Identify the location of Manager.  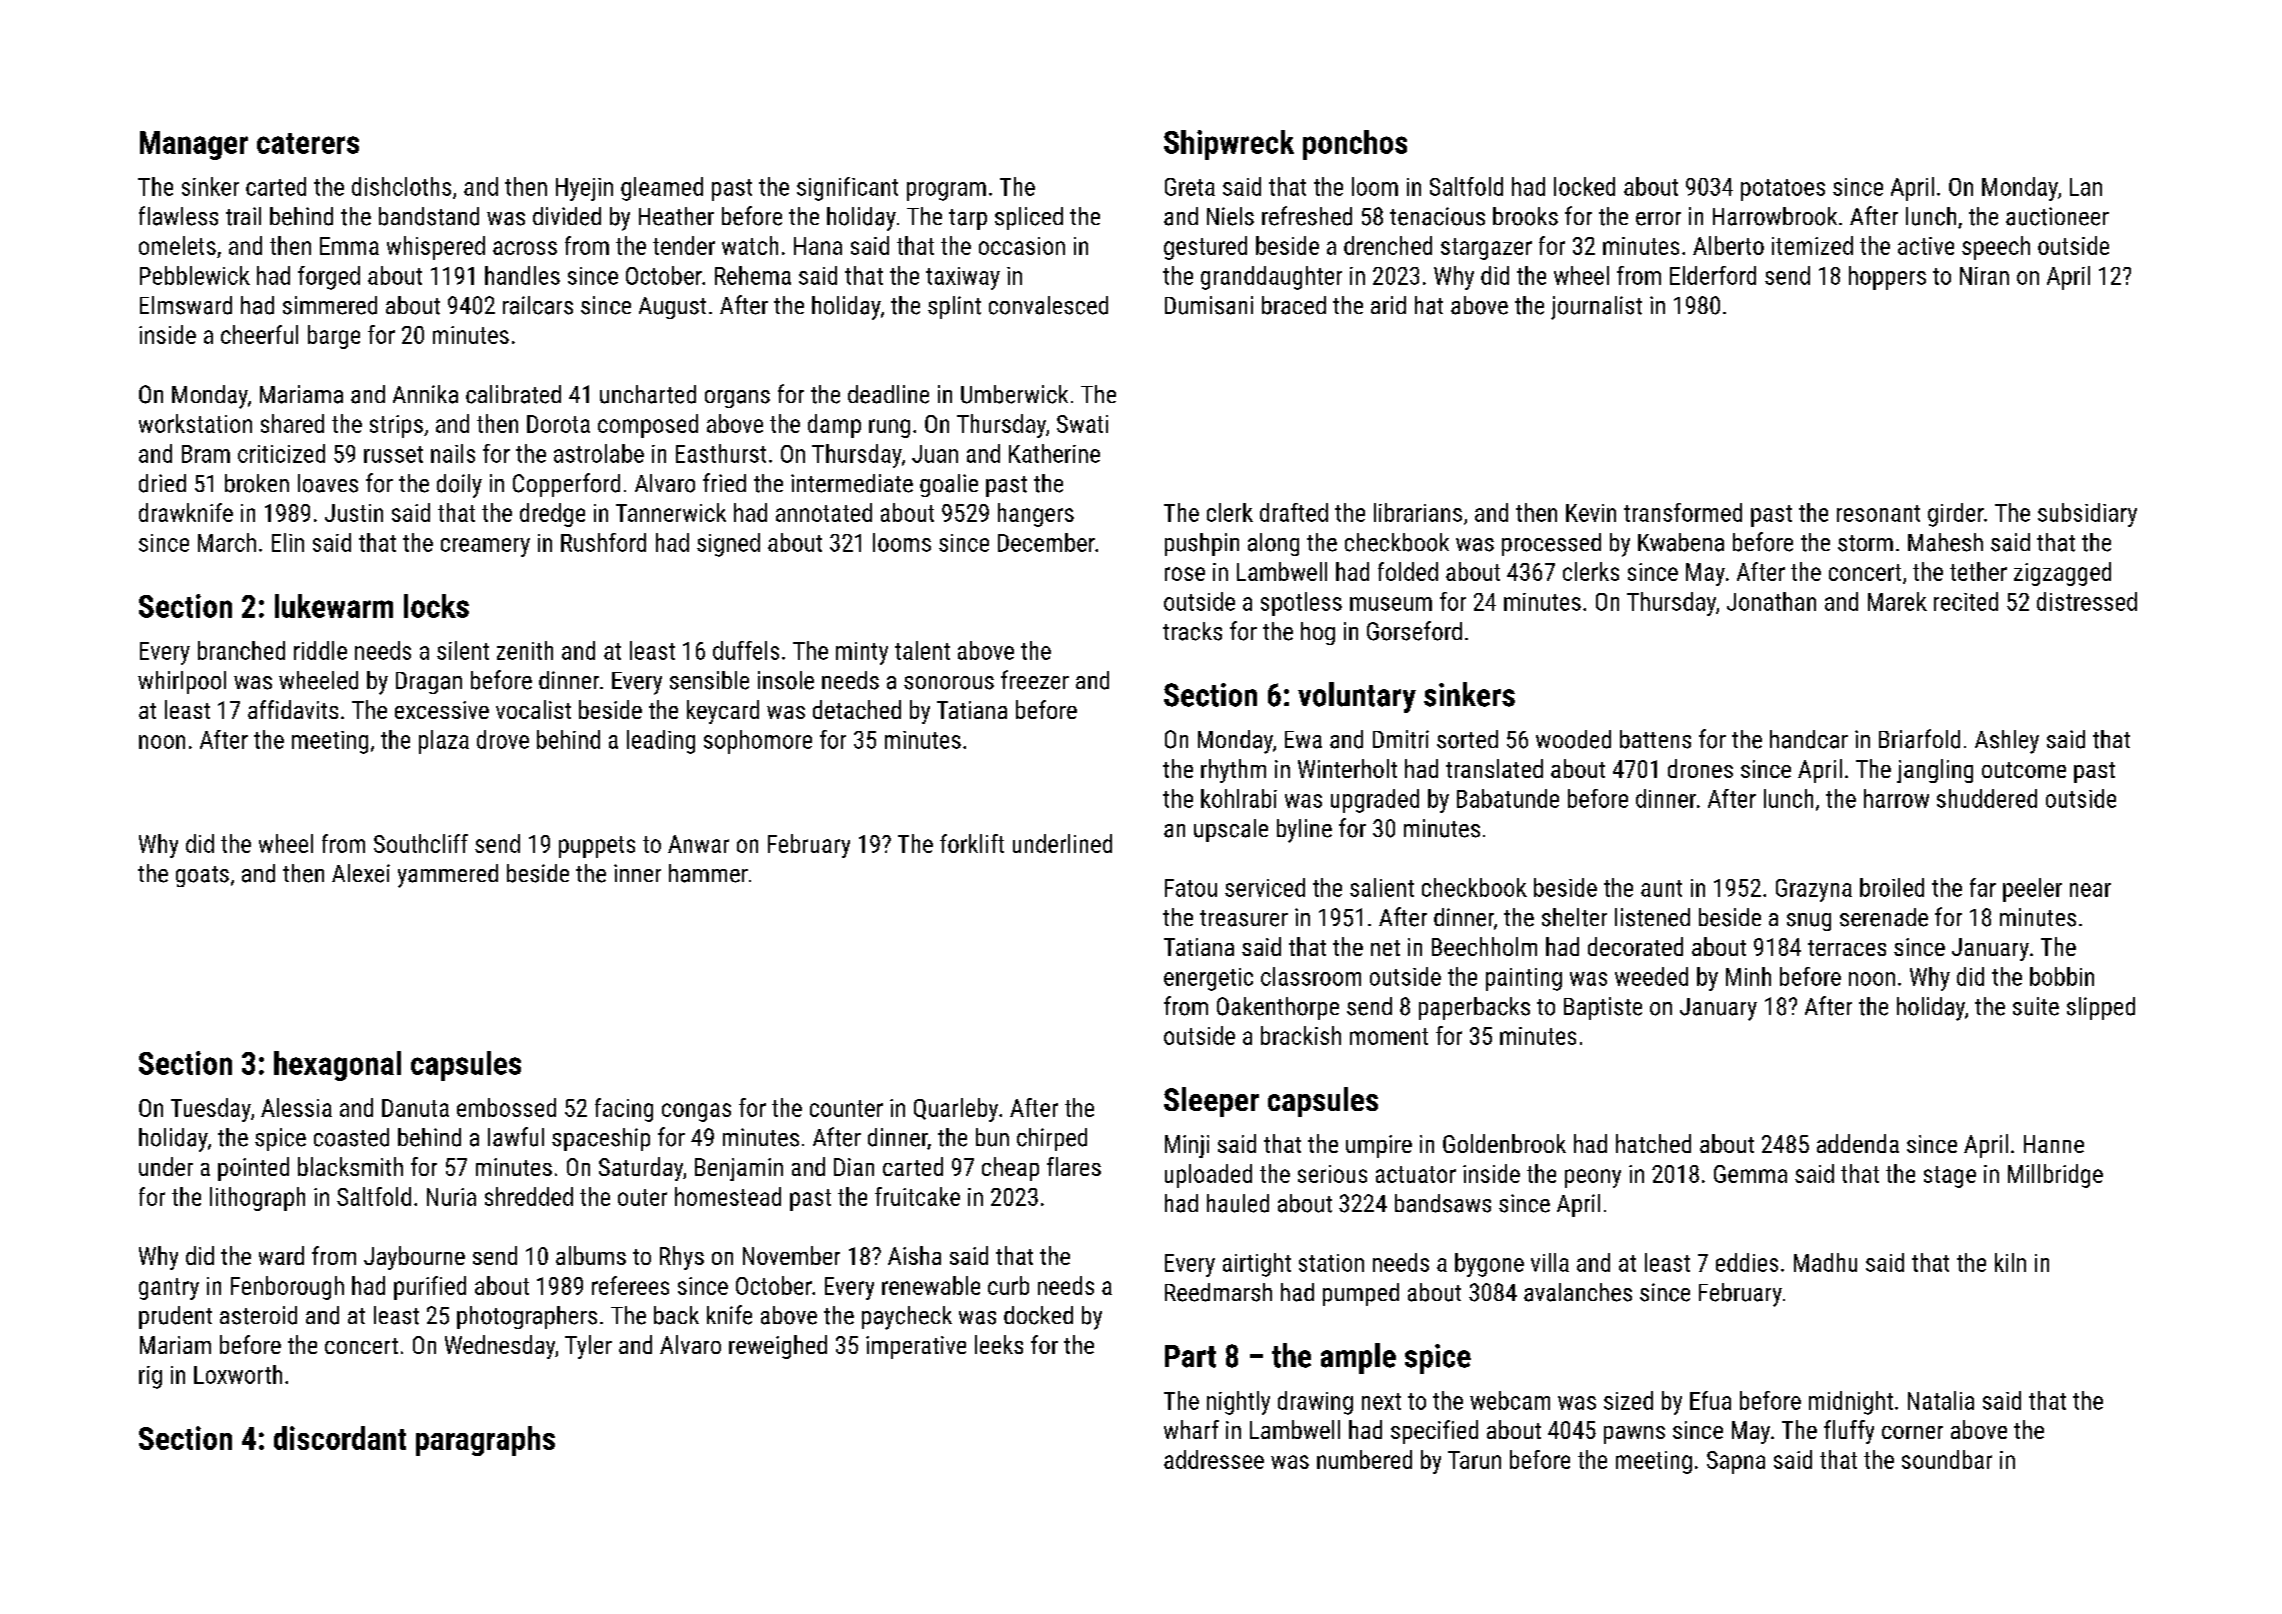
(194, 145).
